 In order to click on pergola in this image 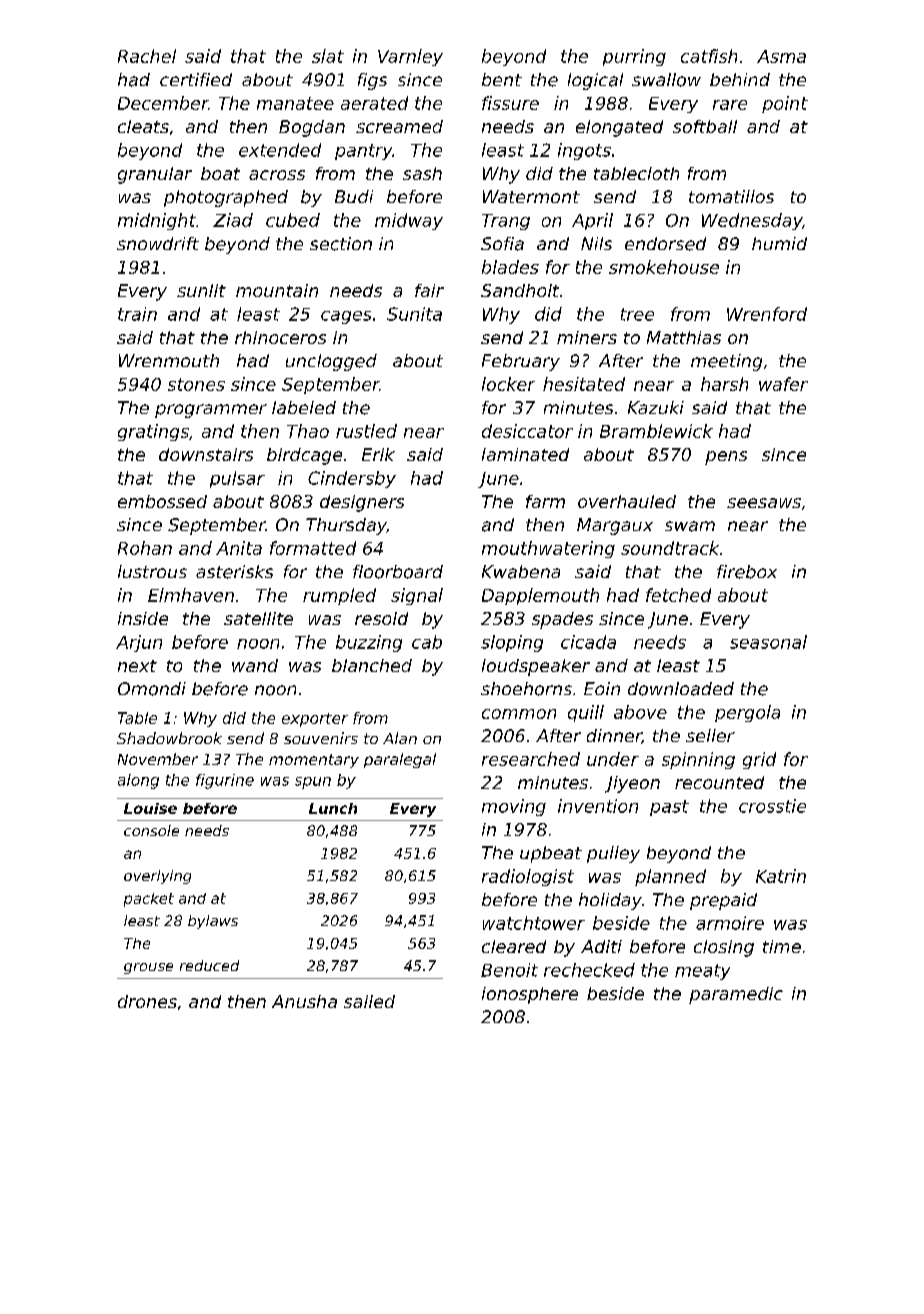, I will do `click(747, 713)`.
